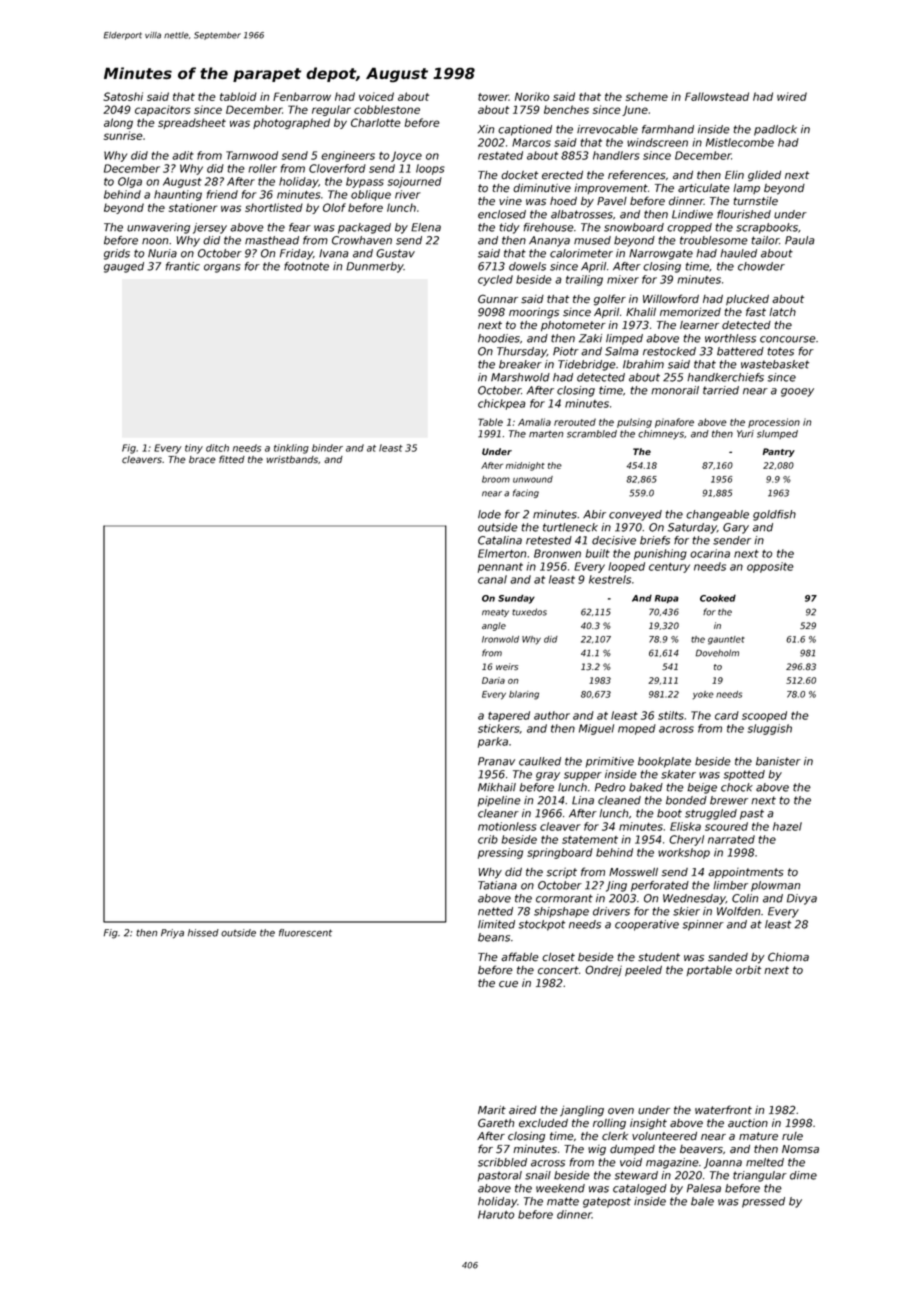 This screenshot has height=1308, width=924. What do you see at coordinates (496, 1214) in the screenshot?
I see `Haruto` at bounding box center [496, 1214].
